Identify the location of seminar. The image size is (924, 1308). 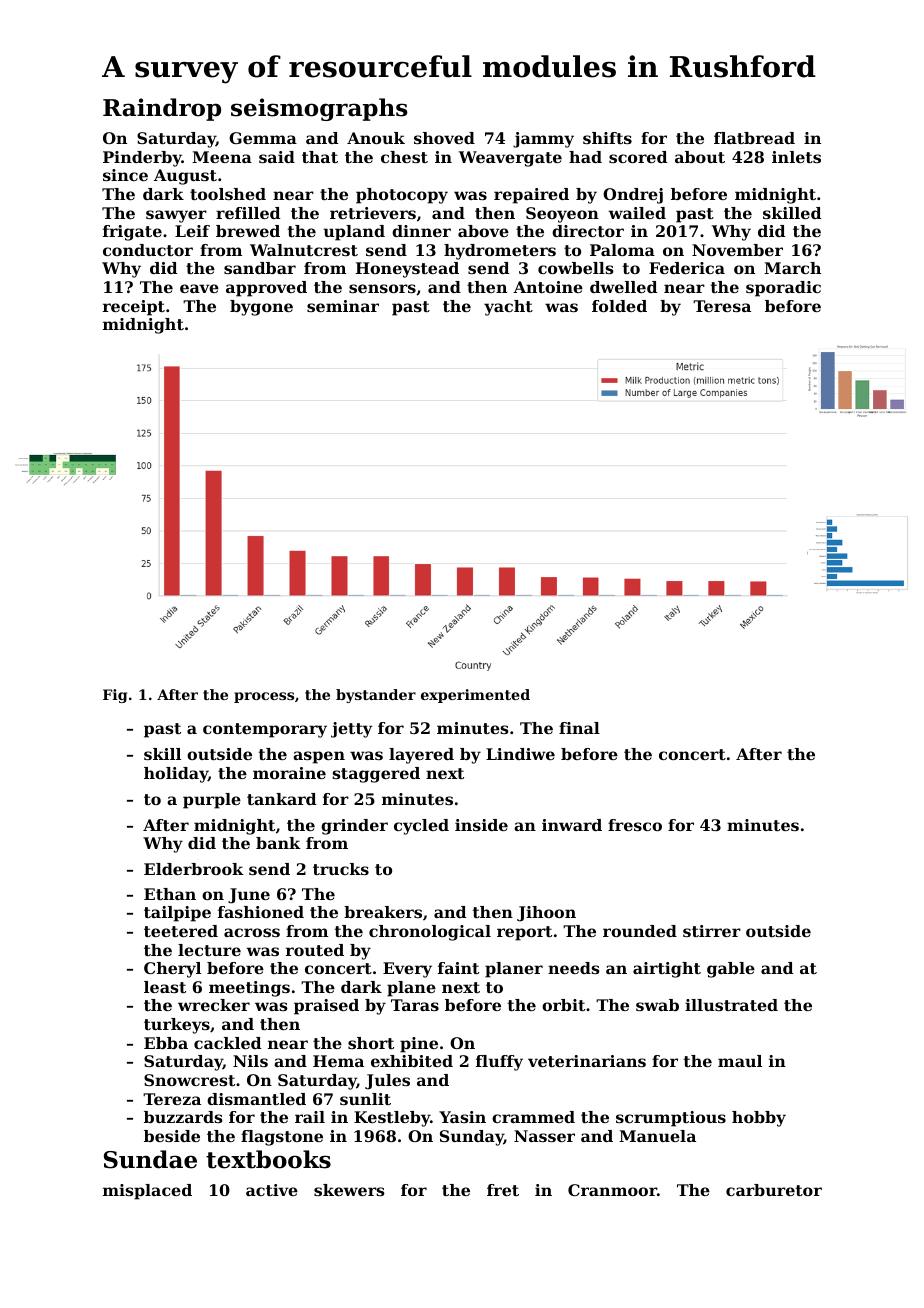
(343, 306).
